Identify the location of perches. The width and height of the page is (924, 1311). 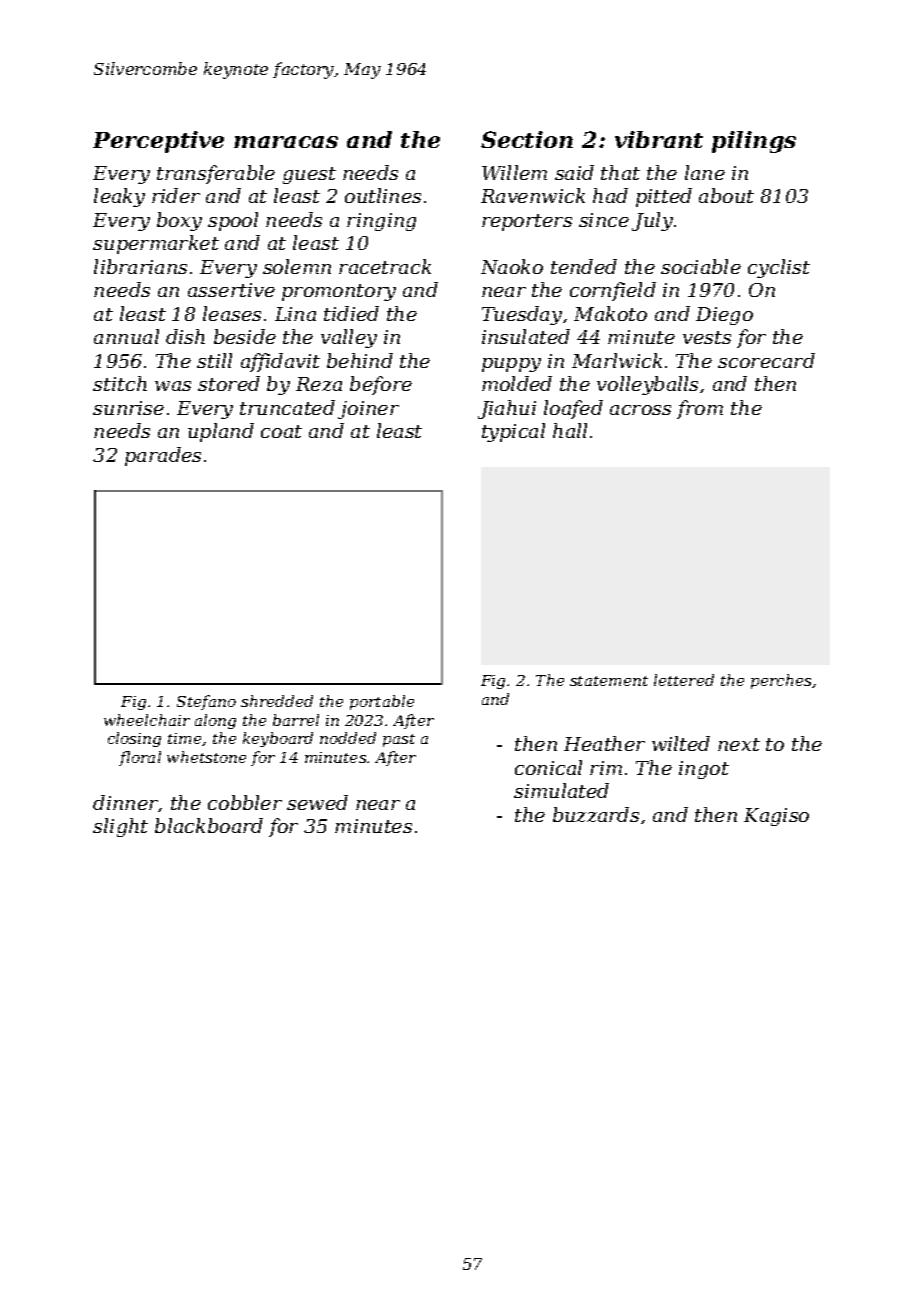
(781, 681).
